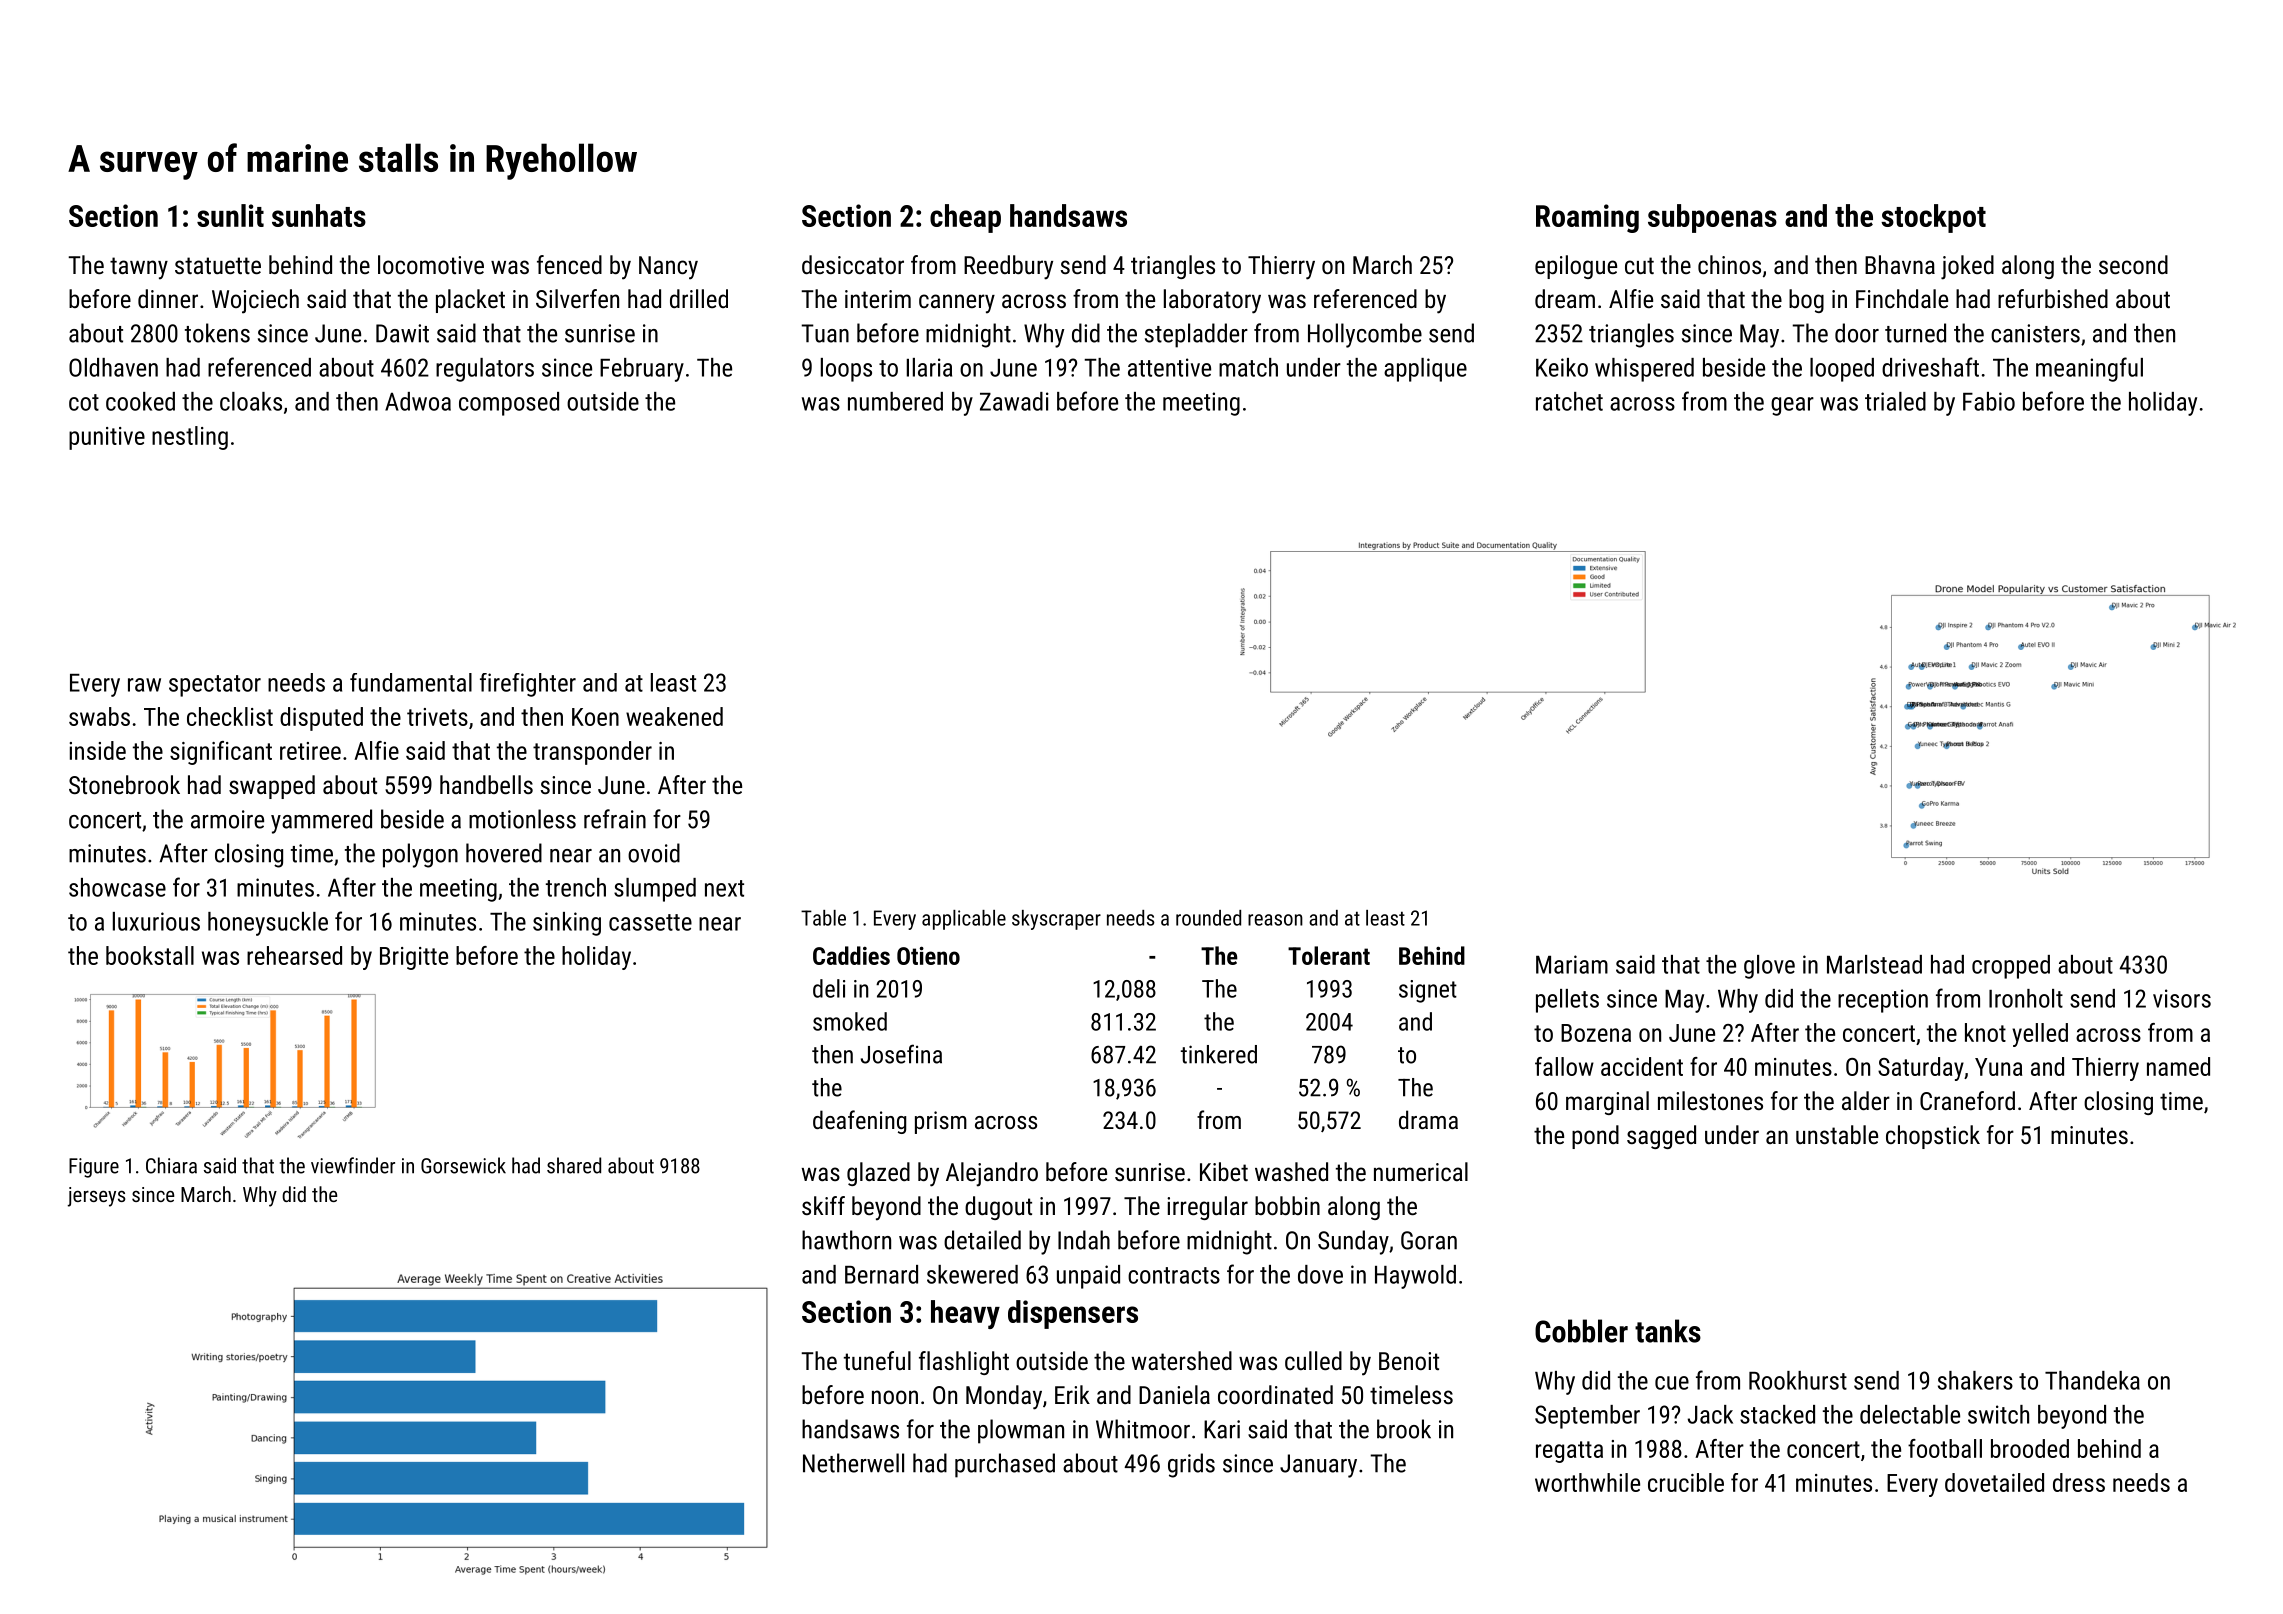 This screenshot has width=2283, height=1614. What do you see at coordinates (2053, 298) in the screenshot?
I see `refurbished` at bounding box center [2053, 298].
